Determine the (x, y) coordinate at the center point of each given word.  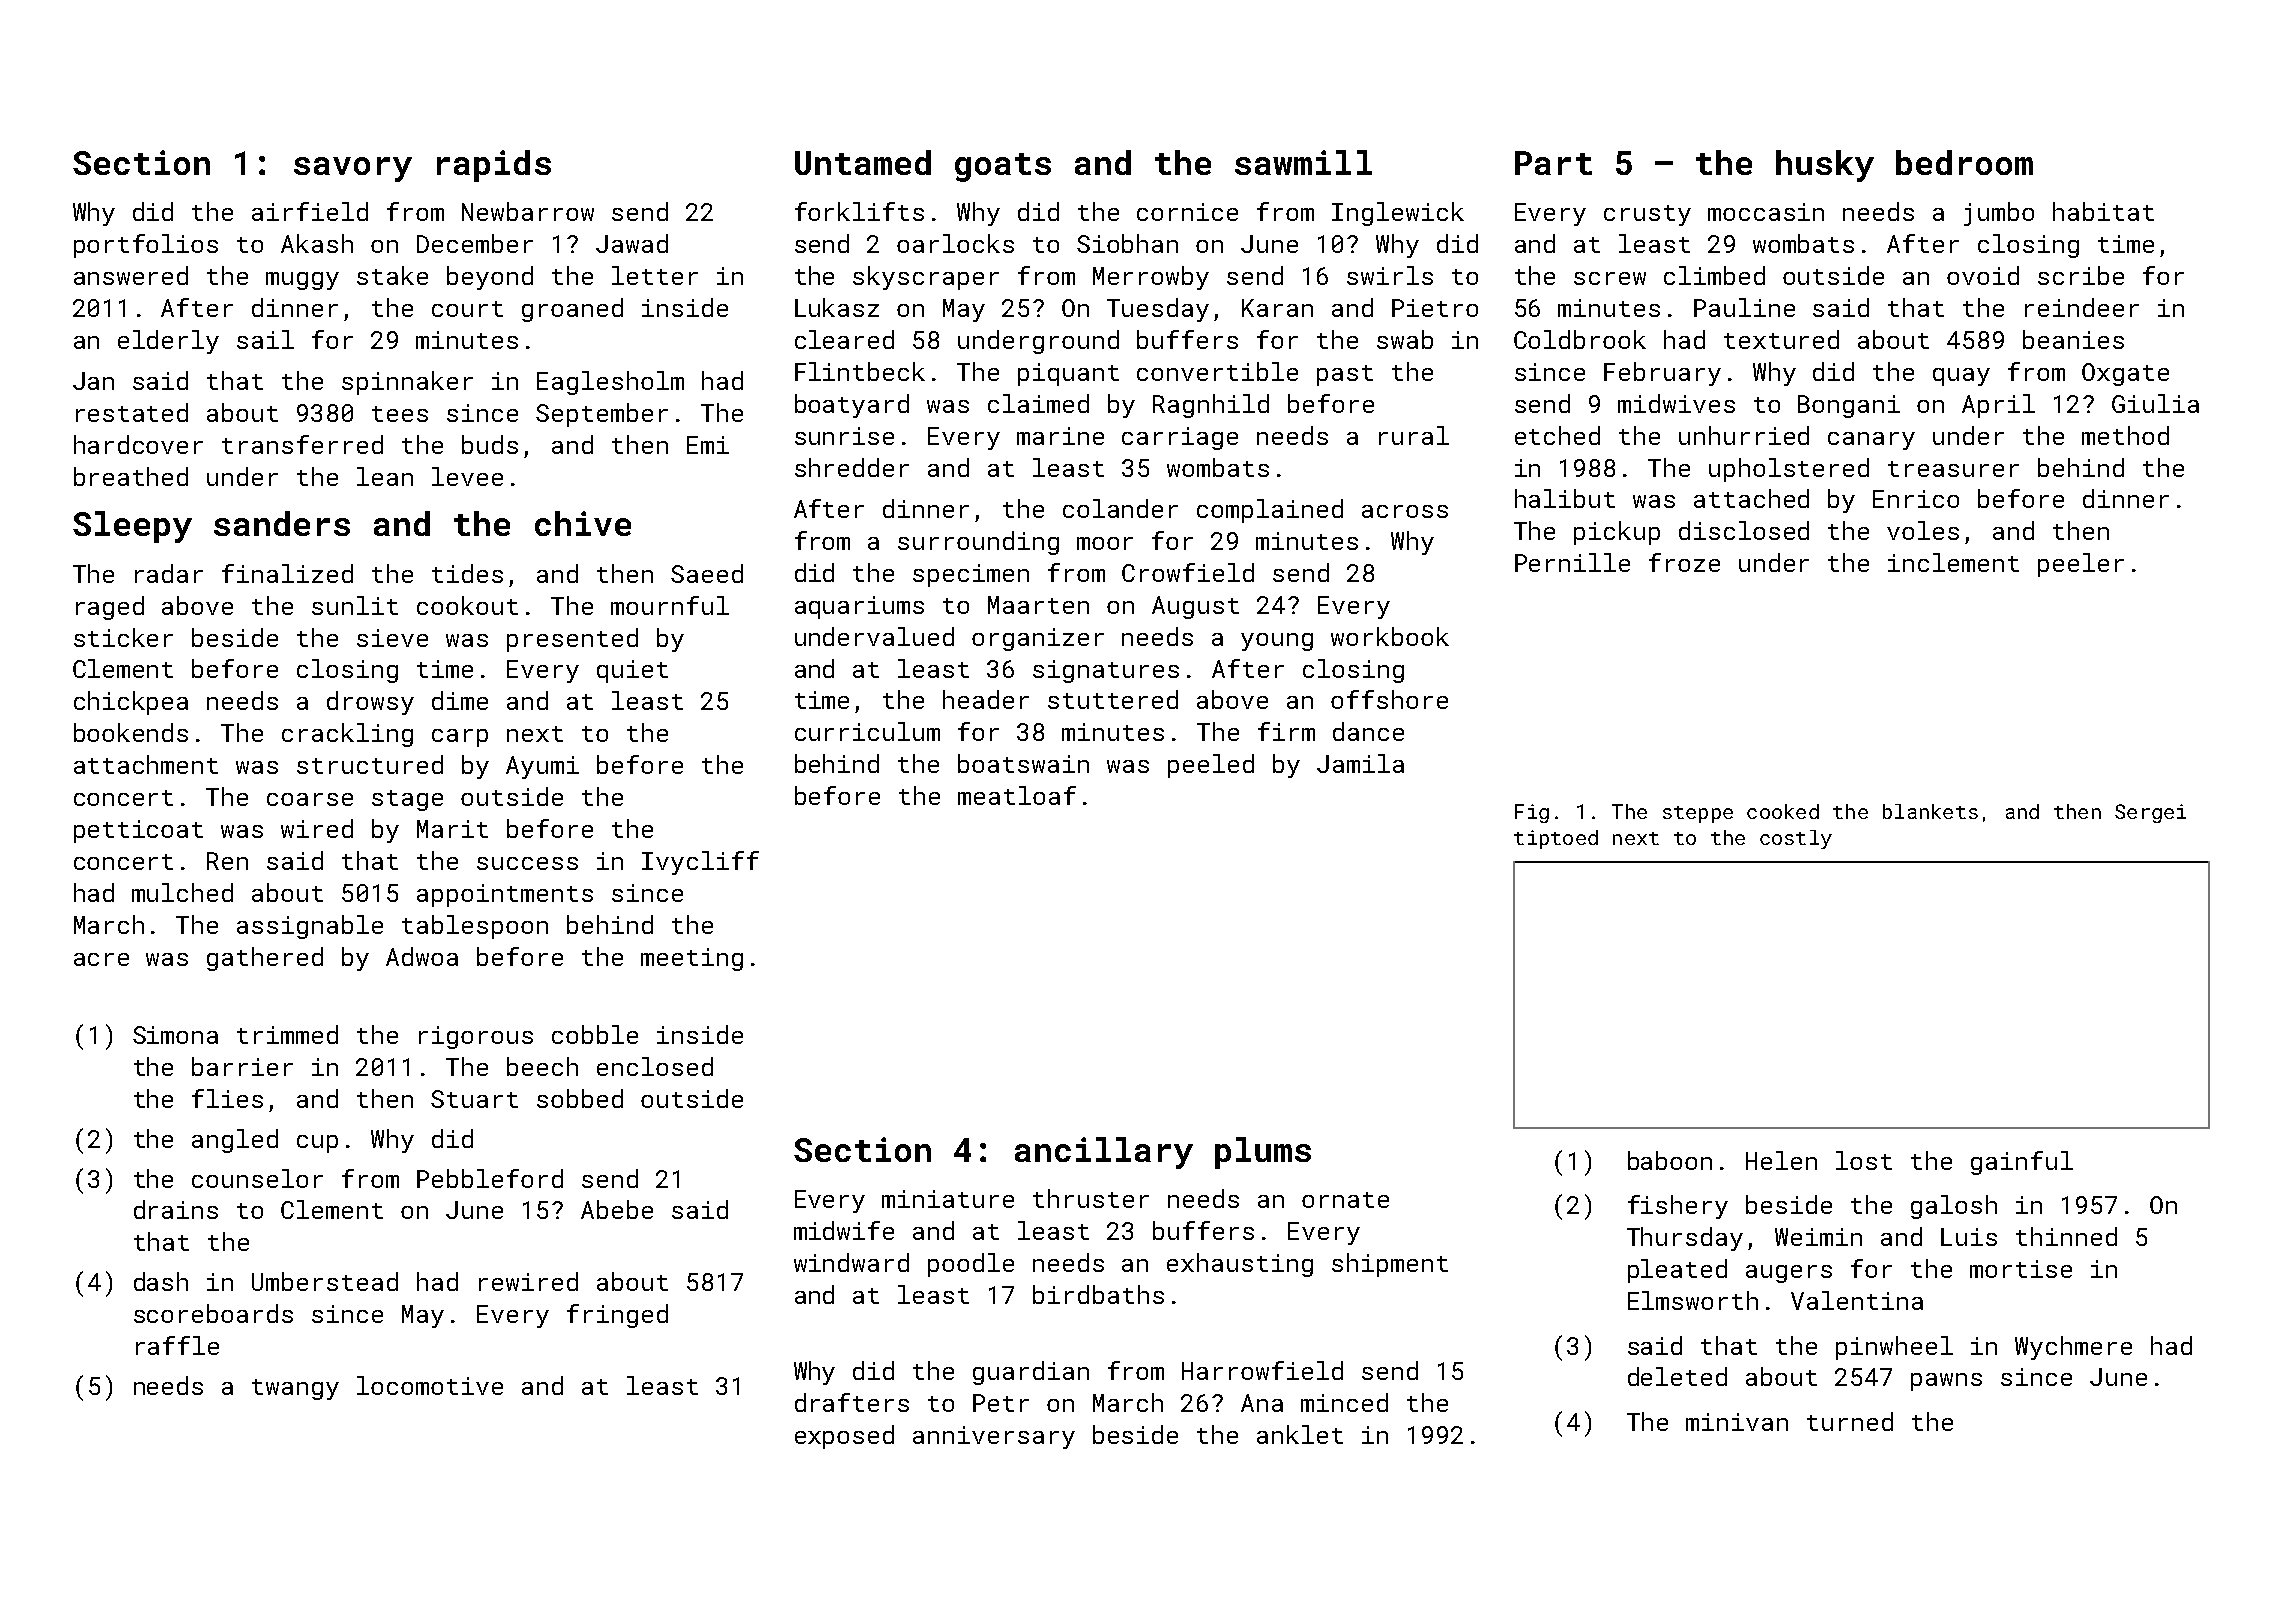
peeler (2081, 565)
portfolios (146, 246)
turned (1850, 1421)
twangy (295, 1389)
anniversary (994, 1437)
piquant (1068, 374)
